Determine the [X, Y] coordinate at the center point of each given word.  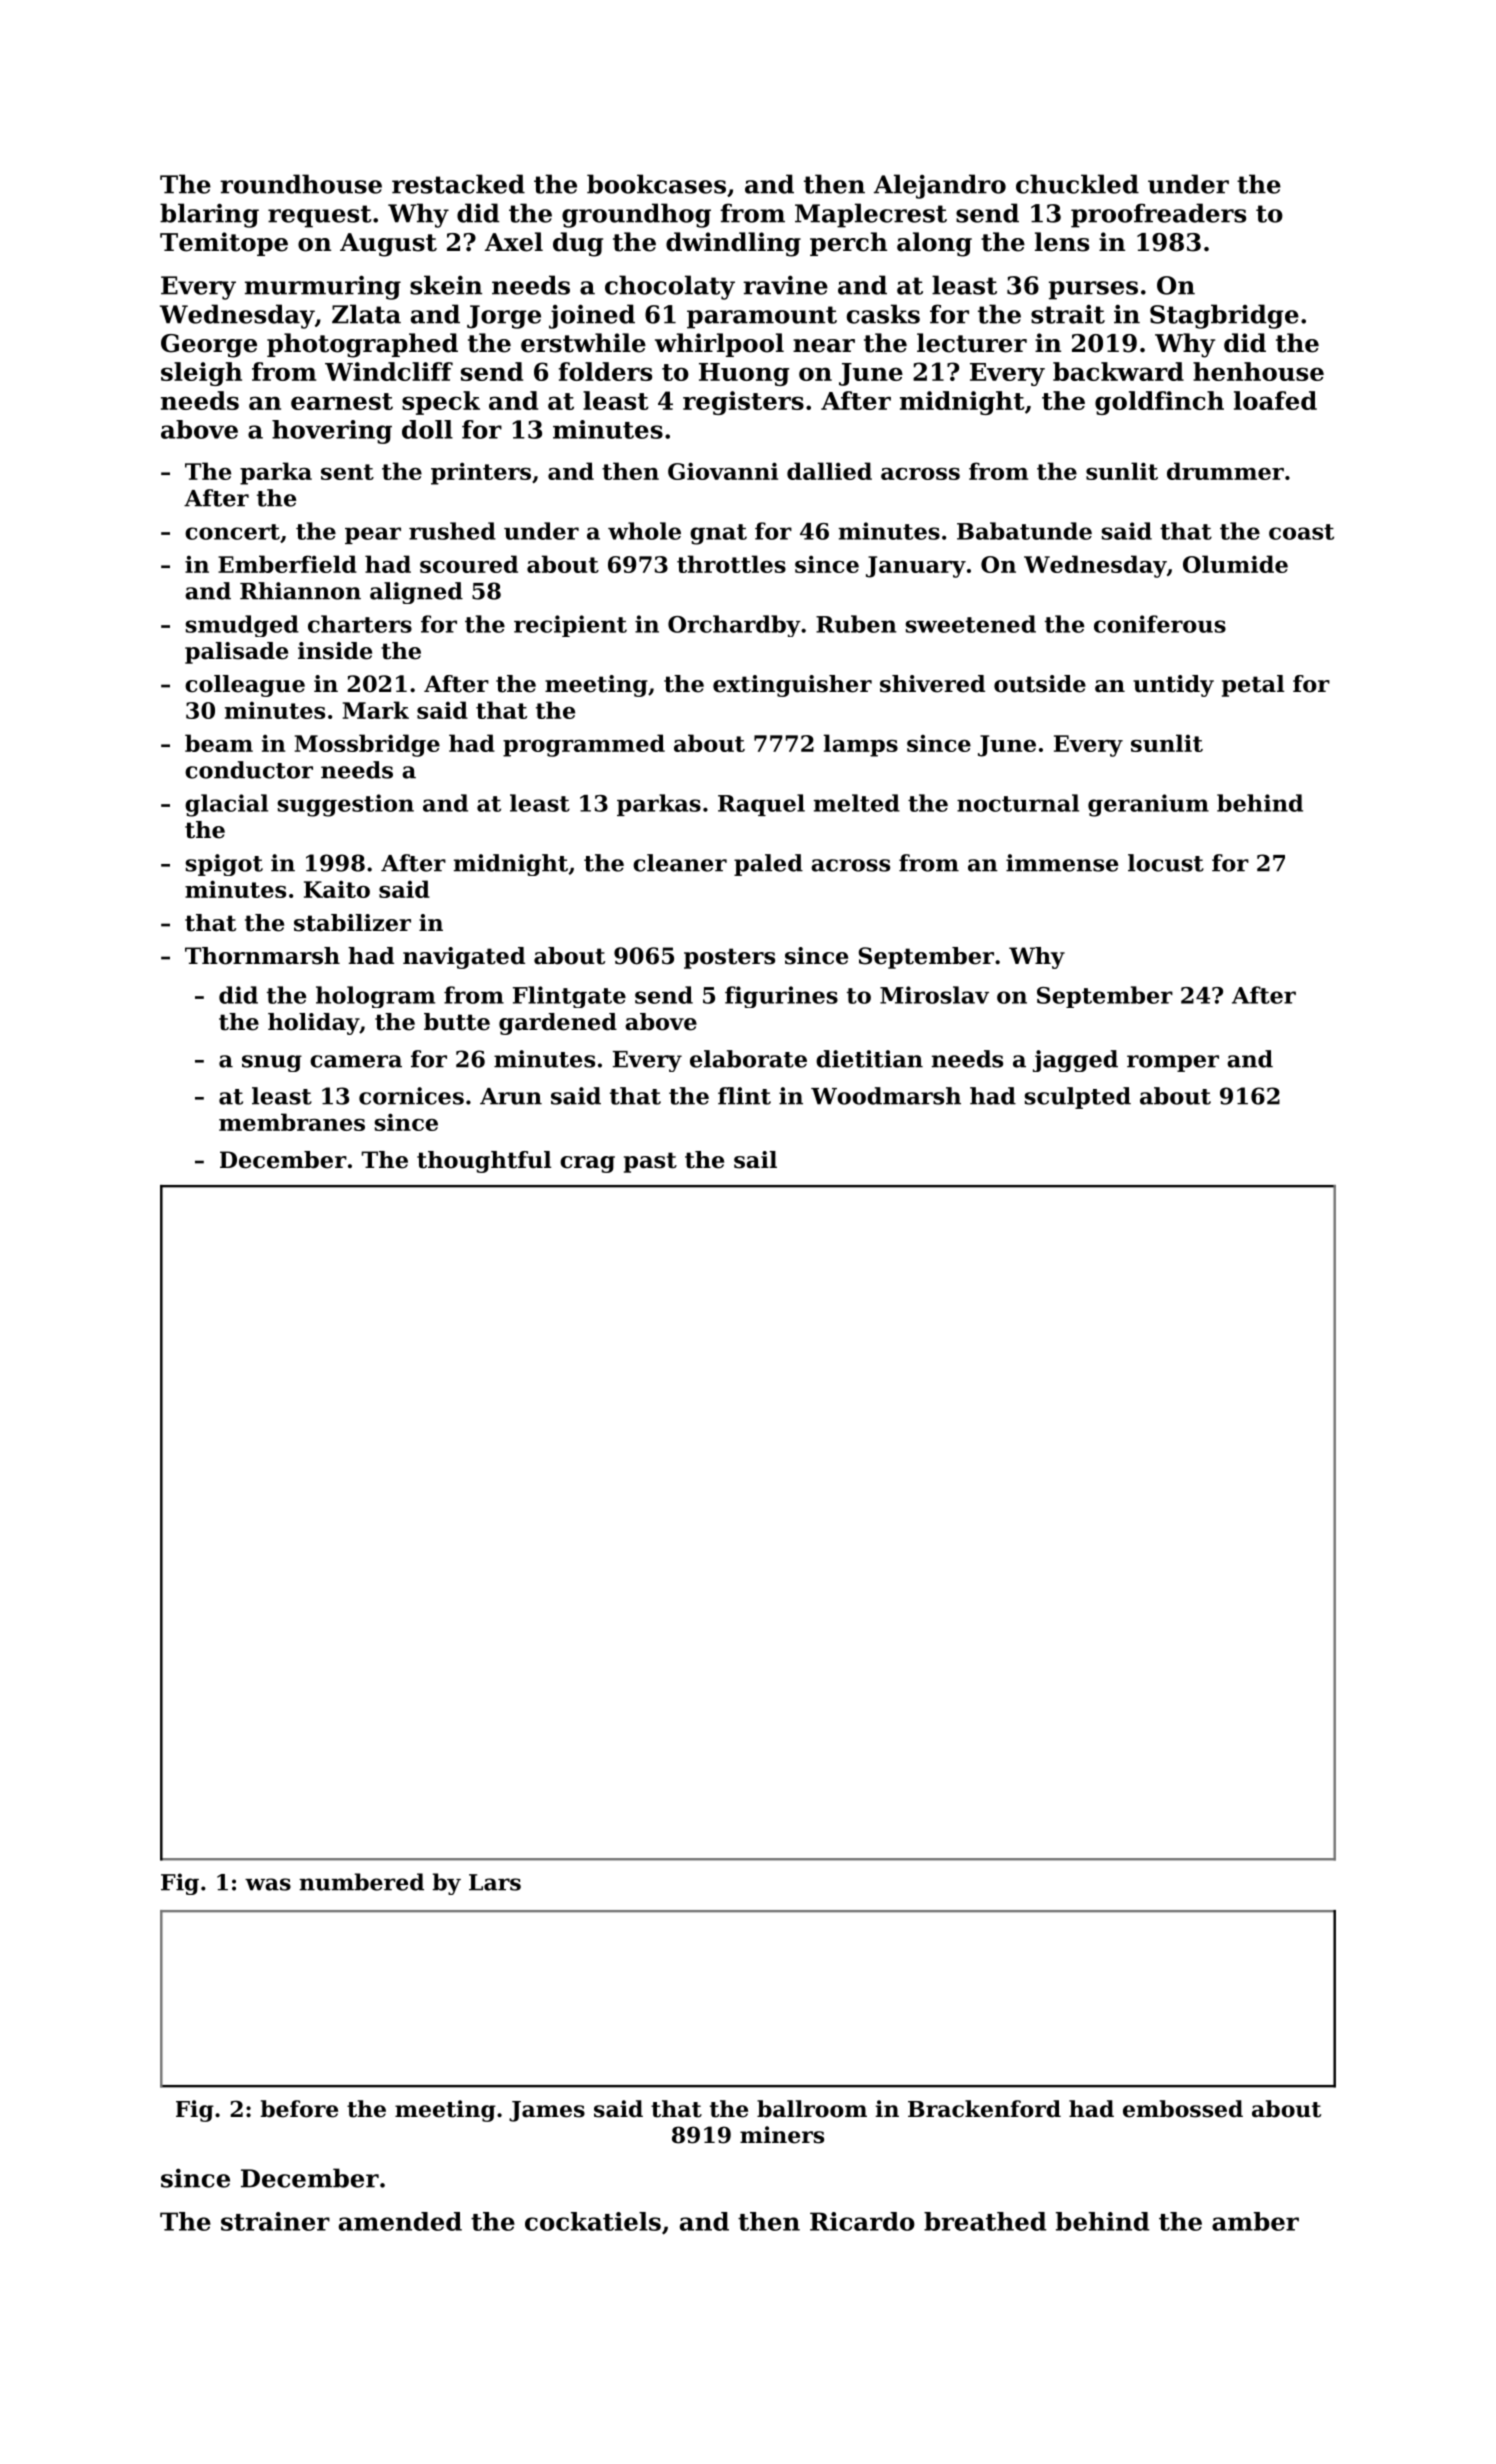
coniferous [1160, 624]
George [209, 346]
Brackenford [984, 2109]
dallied [829, 471]
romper [1173, 1063]
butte [457, 1022]
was [268, 1884]
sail [755, 1160]
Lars [495, 1882]
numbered [361, 1882]
